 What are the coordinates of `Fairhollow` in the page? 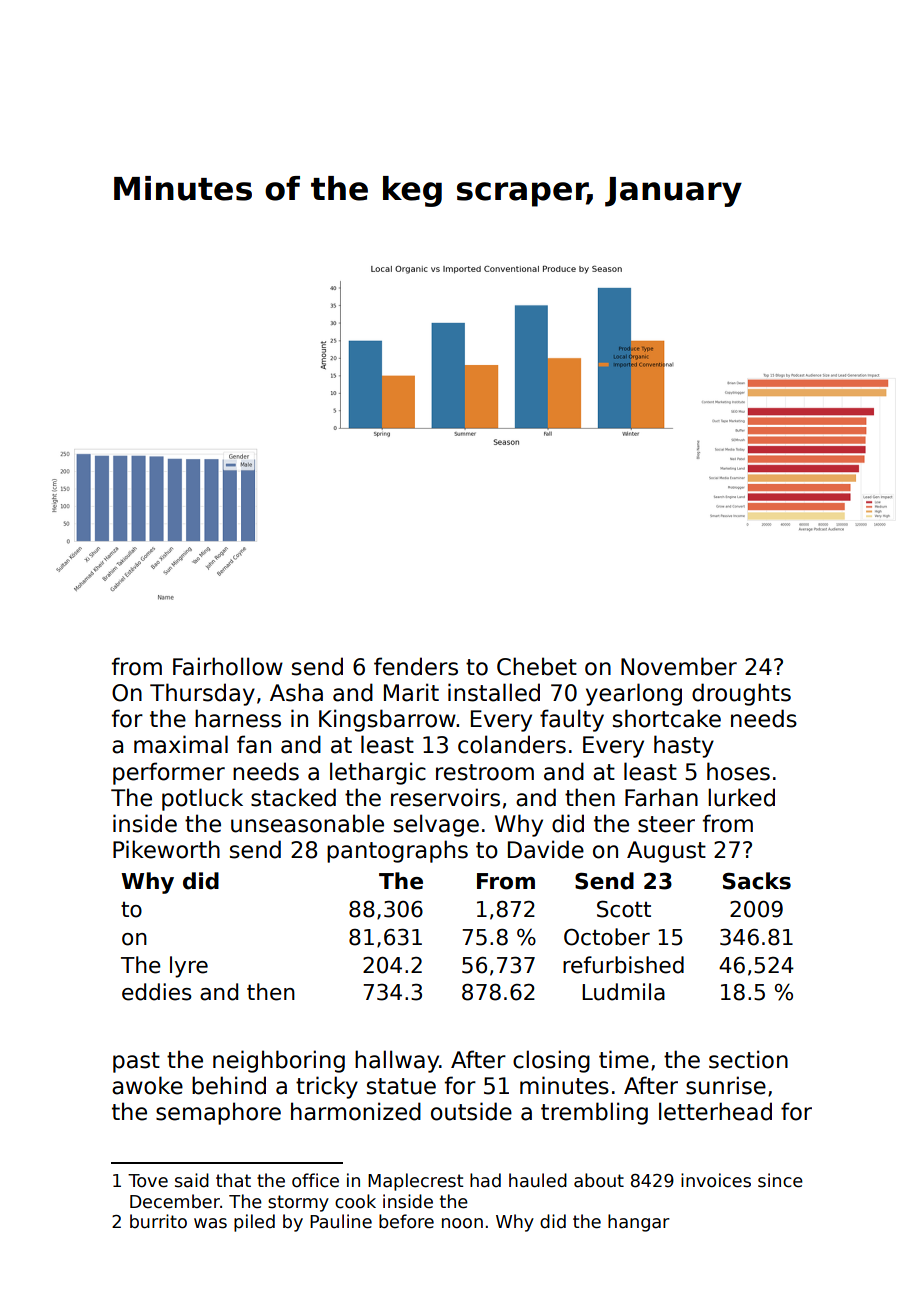 It's located at (228, 666).
